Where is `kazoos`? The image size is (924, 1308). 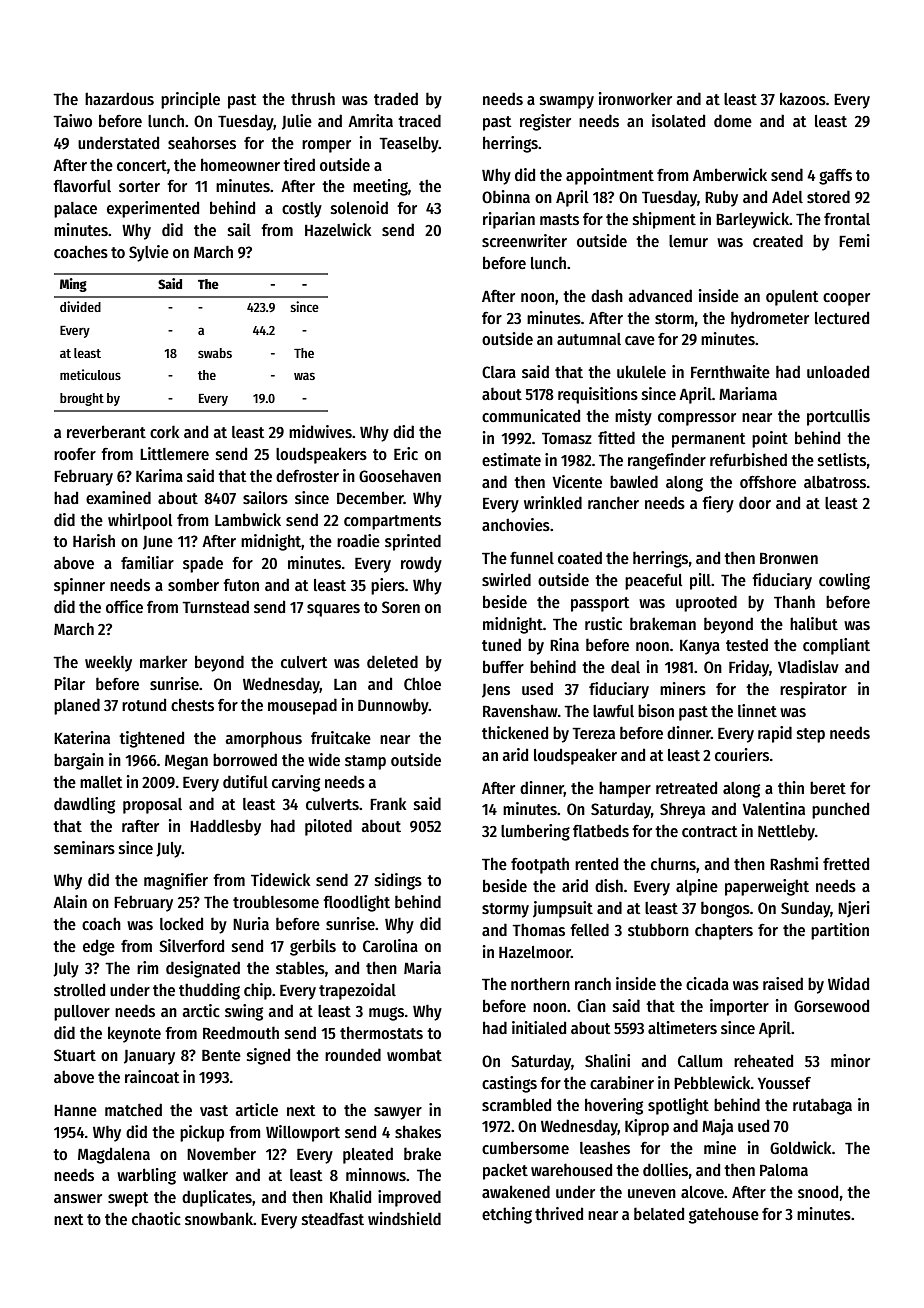 kazoos is located at coordinates (803, 98).
